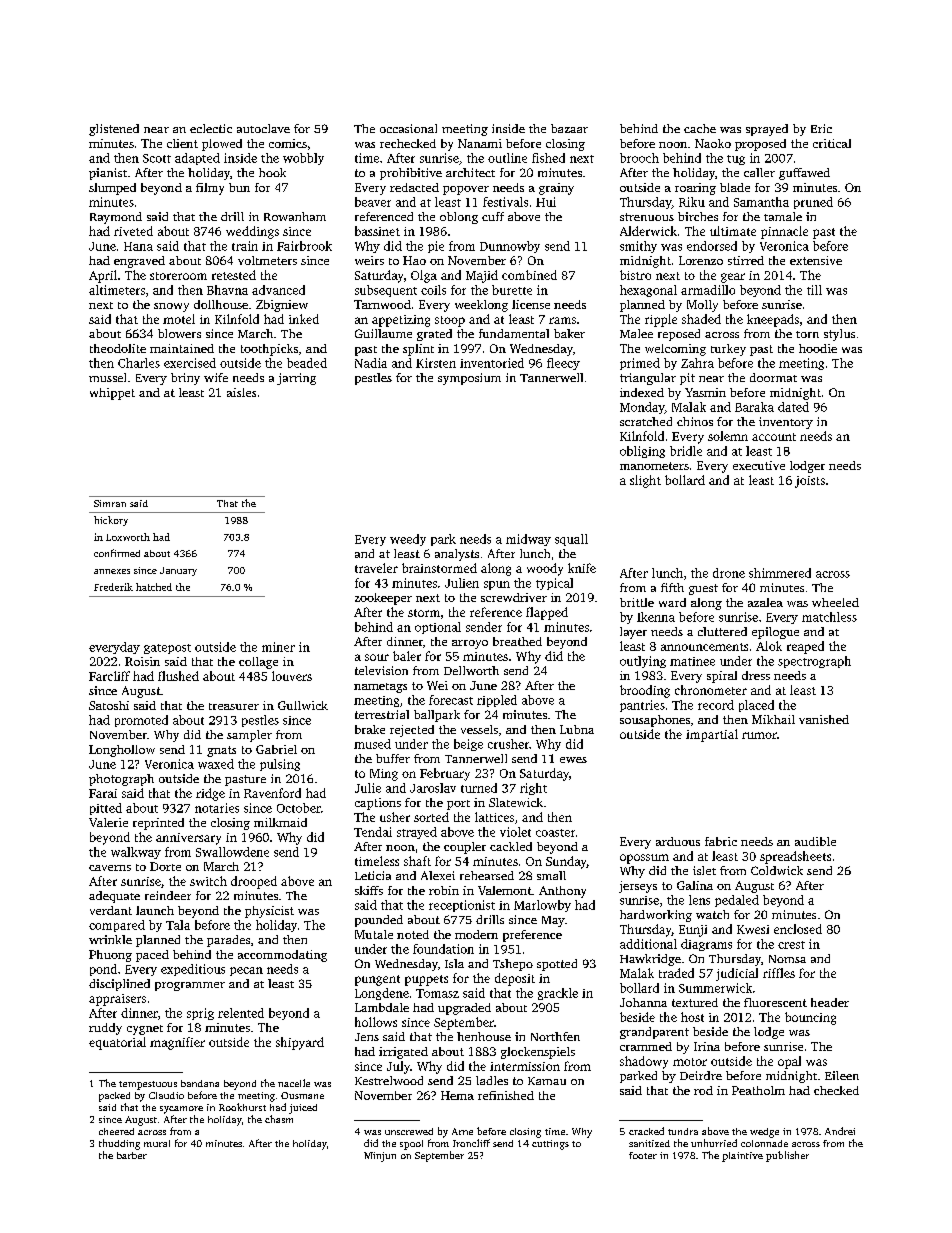 This image has height=1233, width=952. What do you see at coordinates (200, 1083) in the image?
I see `bandana` at bounding box center [200, 1083].
